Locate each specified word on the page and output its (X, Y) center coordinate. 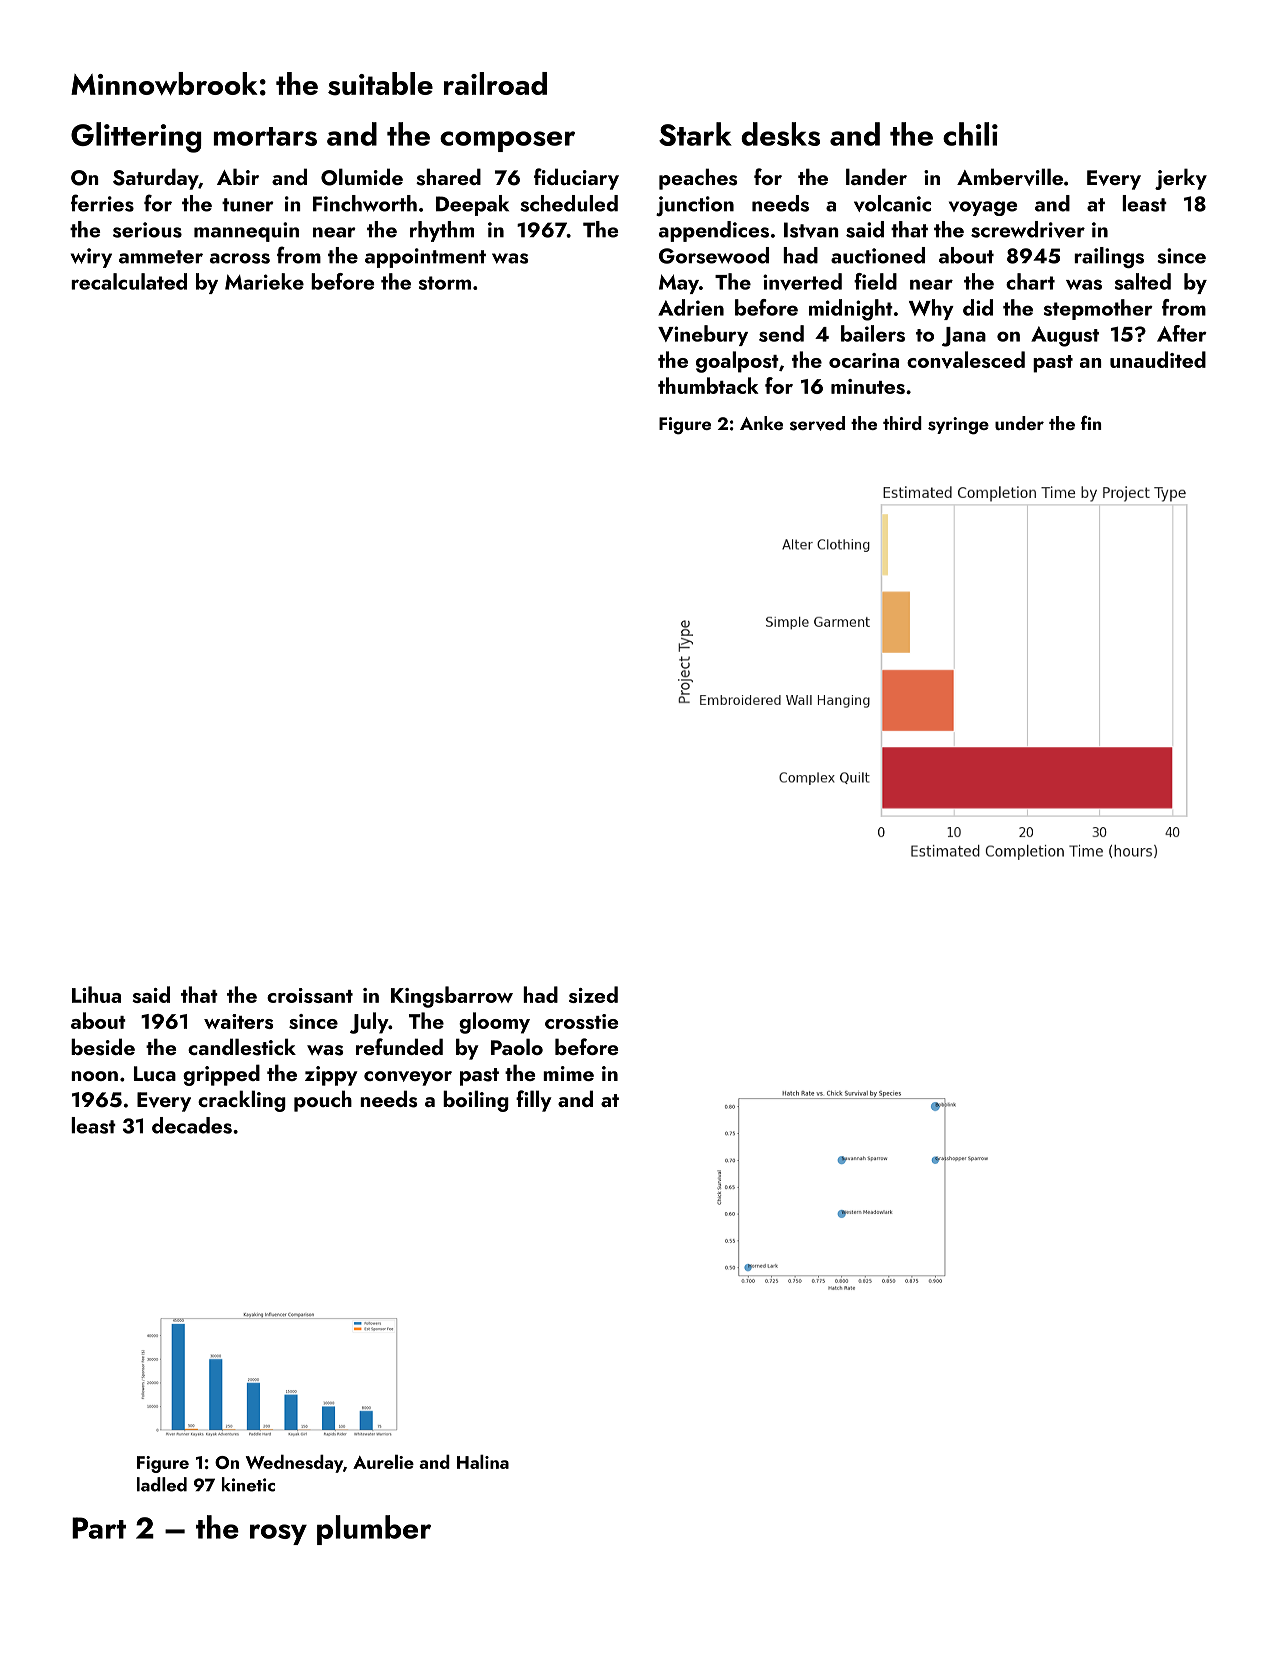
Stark (695, 134)
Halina (483, 1461)
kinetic (248, 1484)
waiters (238, 1021)
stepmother (1098, 309)
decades (192, 1125)
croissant (310, 995)
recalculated (129, 281)
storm (445, 283)
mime (568, 1073)
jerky (1181, 179)
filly (534, 1101)
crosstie (581, 1021)
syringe (958, 426)
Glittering (136, 137)
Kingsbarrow (452, 997)
